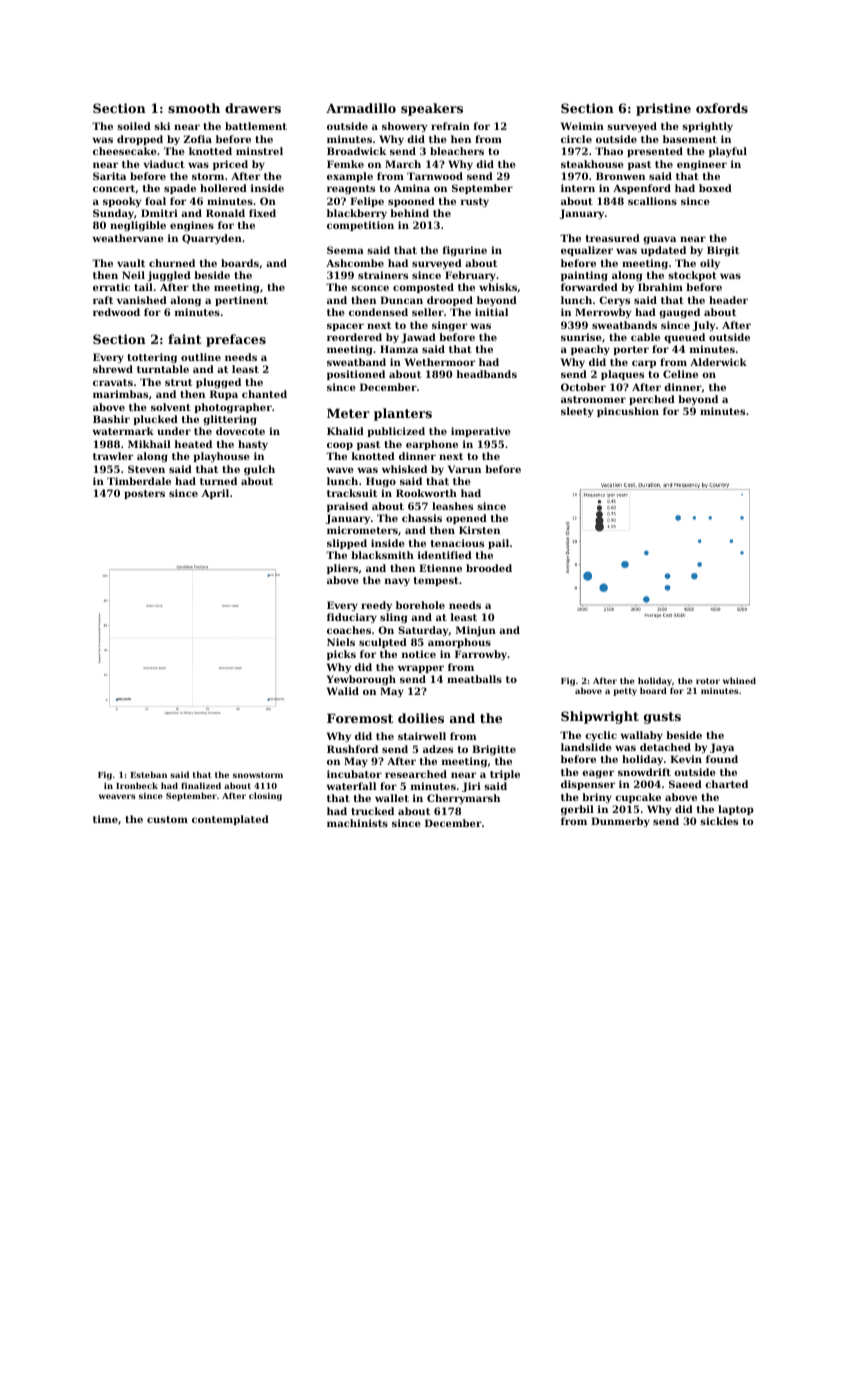 The image size is (849, 1400). What do you see at coordinates (435, 176) in the page?
I see `Tarnwood` at bounding box center [435, 176].
